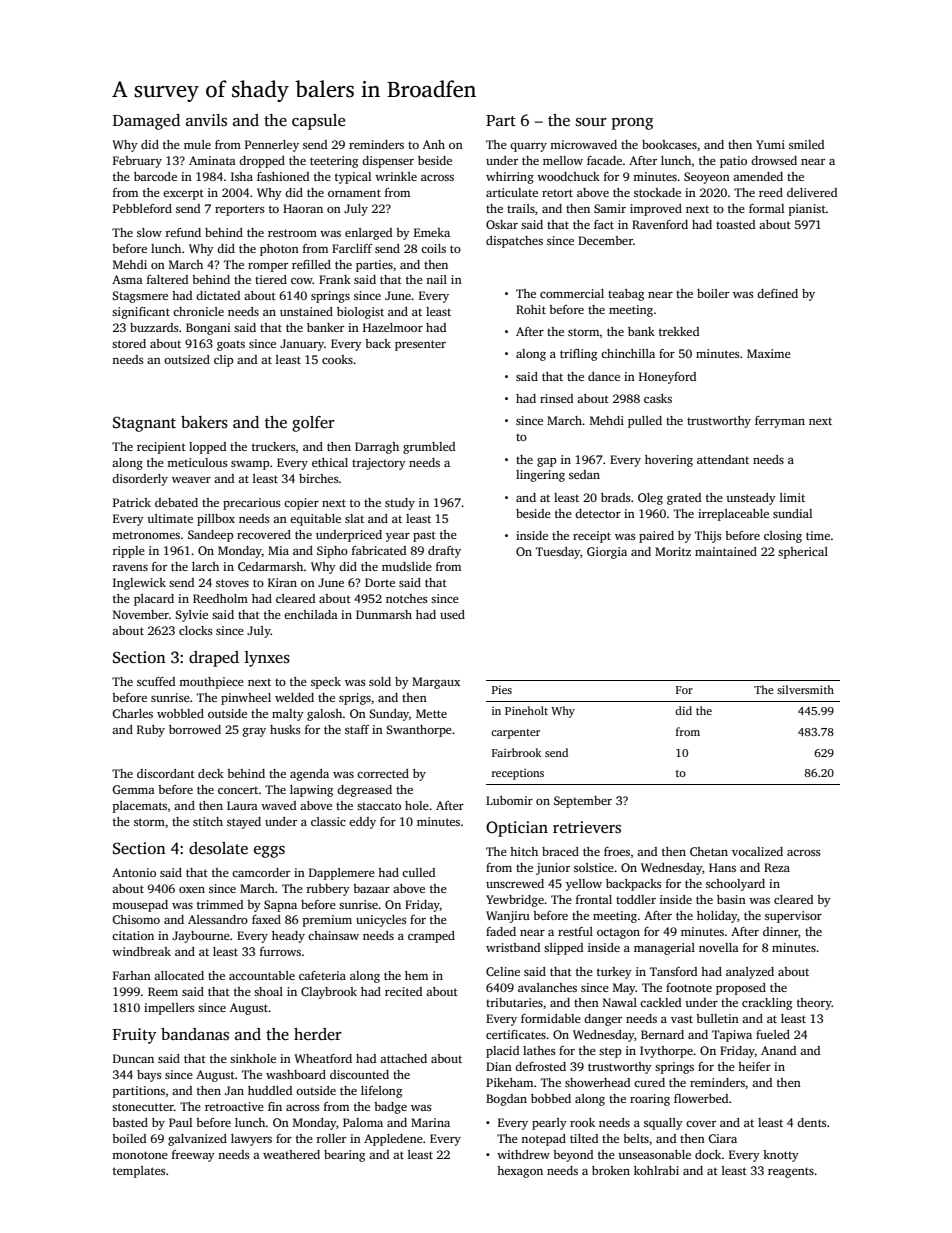 This document has width=952, height=1233. Describe the element at coordinates (155, 176) in the document. I see `barcode` at that location.
